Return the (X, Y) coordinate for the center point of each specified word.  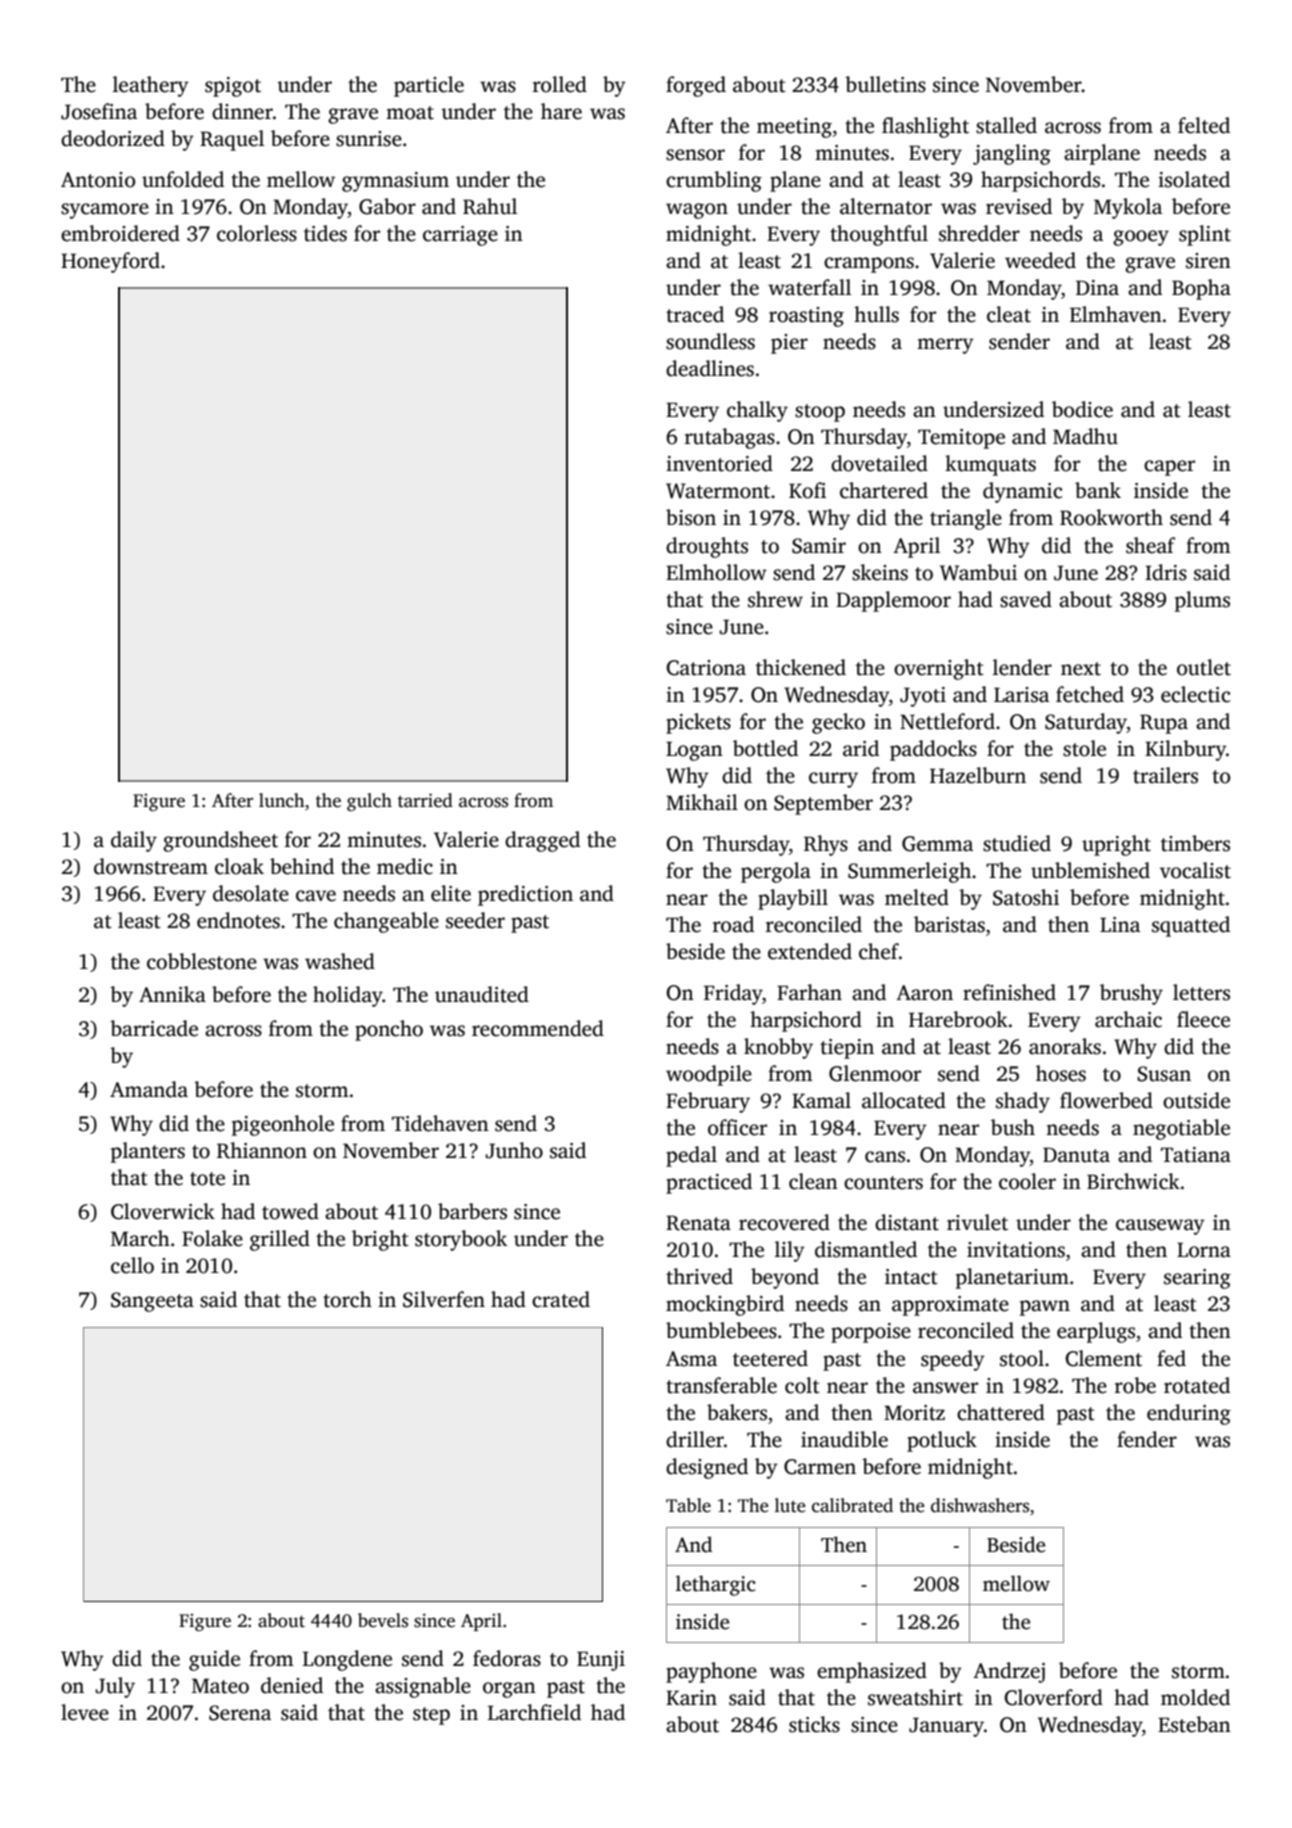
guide (214, 1660)
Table (688, 1505)
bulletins (885, 84)
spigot (233, 87)
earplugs (1096, 1332)
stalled (1006, 125)
